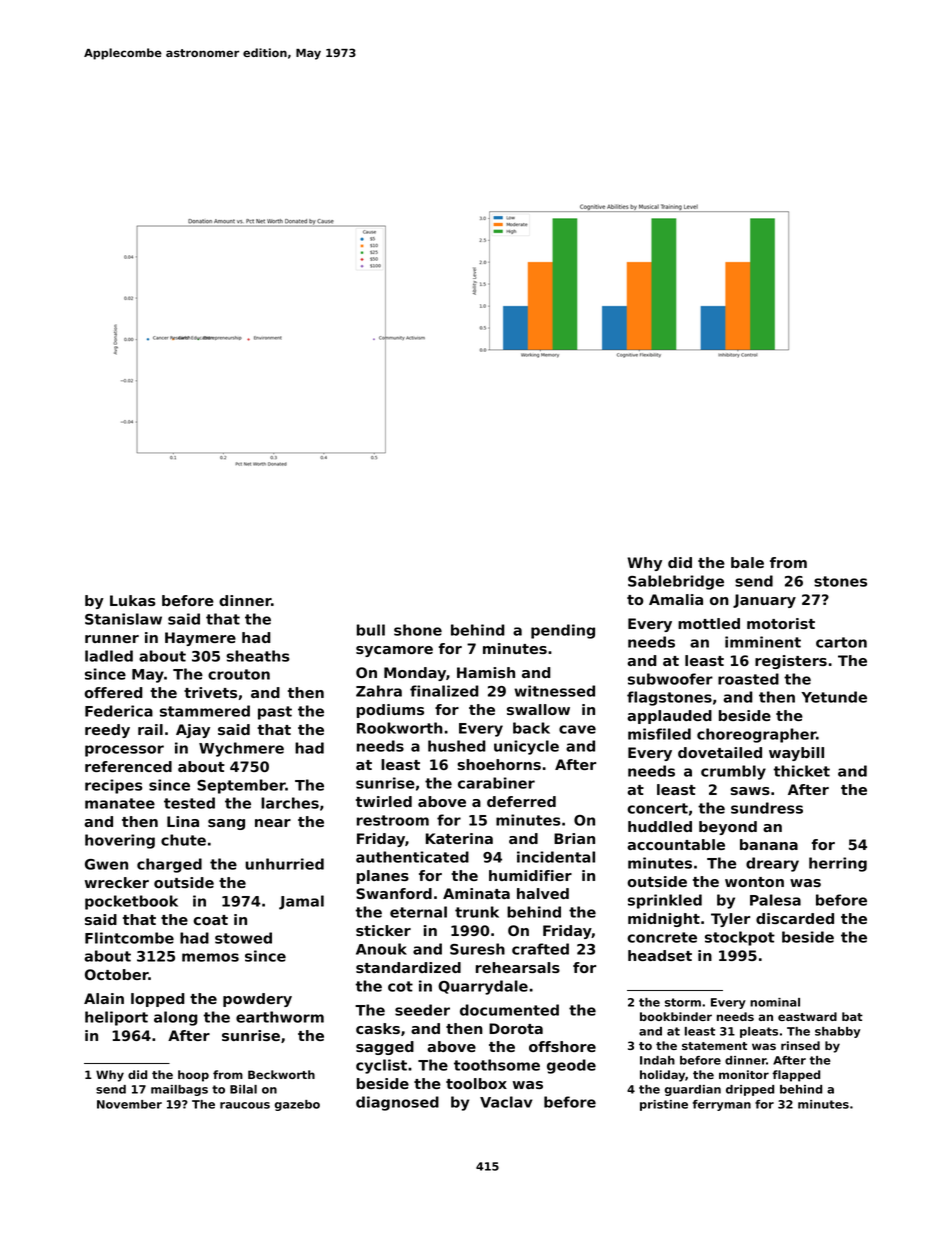  What do you see at coordinates (740, 938) in the image?
I see `stockpot` at bounding box center [740, 938].
